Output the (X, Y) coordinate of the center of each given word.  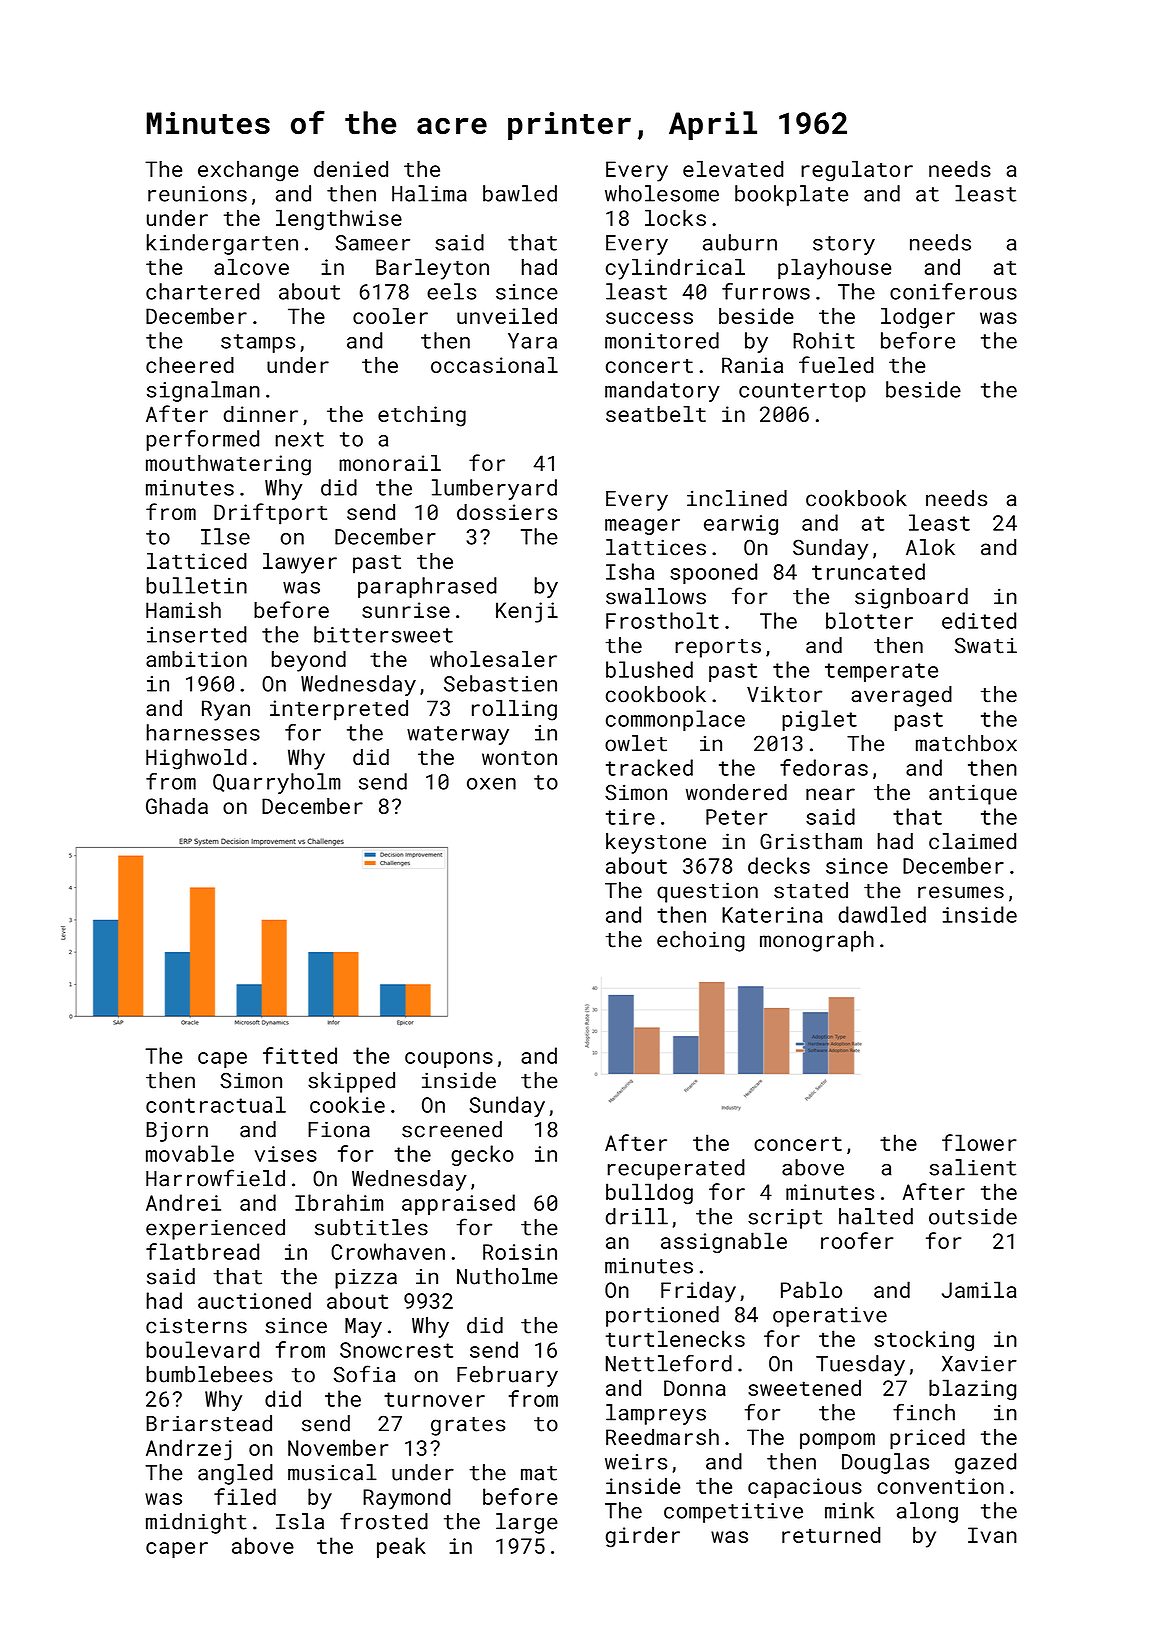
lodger (918, 318)
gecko (482, 1155)
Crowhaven (388, 1251)
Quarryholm (277, 783)
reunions (197, 194)
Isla (300, 1521)
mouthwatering (228, 465)
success (649, 318)
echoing (701, 941)
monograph (817, 941)
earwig (741, 525)
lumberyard (494, 489)
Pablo (811, 1289)
